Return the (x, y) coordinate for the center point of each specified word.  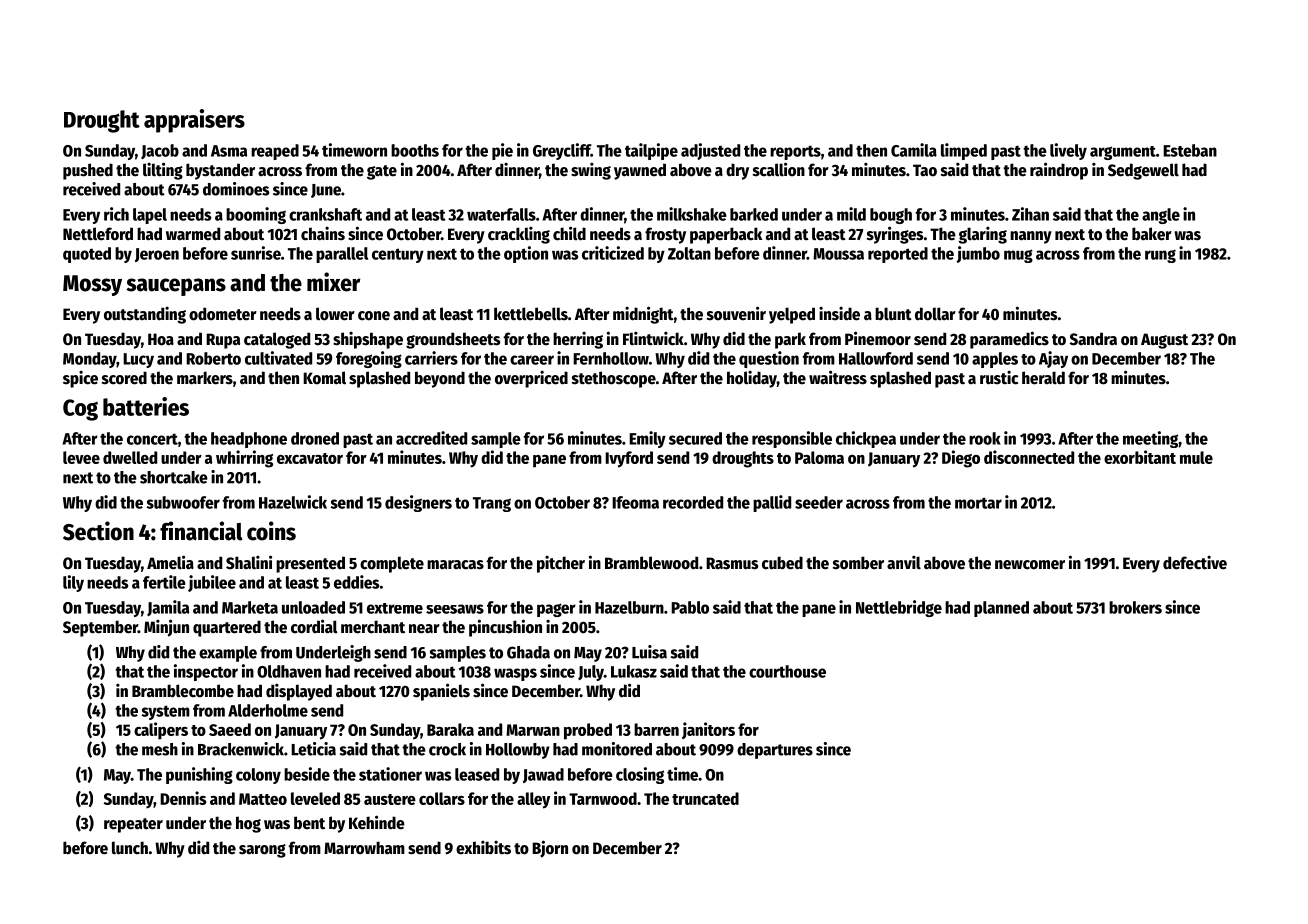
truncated (705, 798)
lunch (130, 848)
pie (502, 151)
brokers (1135, 607)
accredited (431, 438)
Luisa (649, 652)
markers (205, 378)
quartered (227, 628)
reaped (275, 152)
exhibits (483, 848)
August (1164, 341)
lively (1068, 151)
